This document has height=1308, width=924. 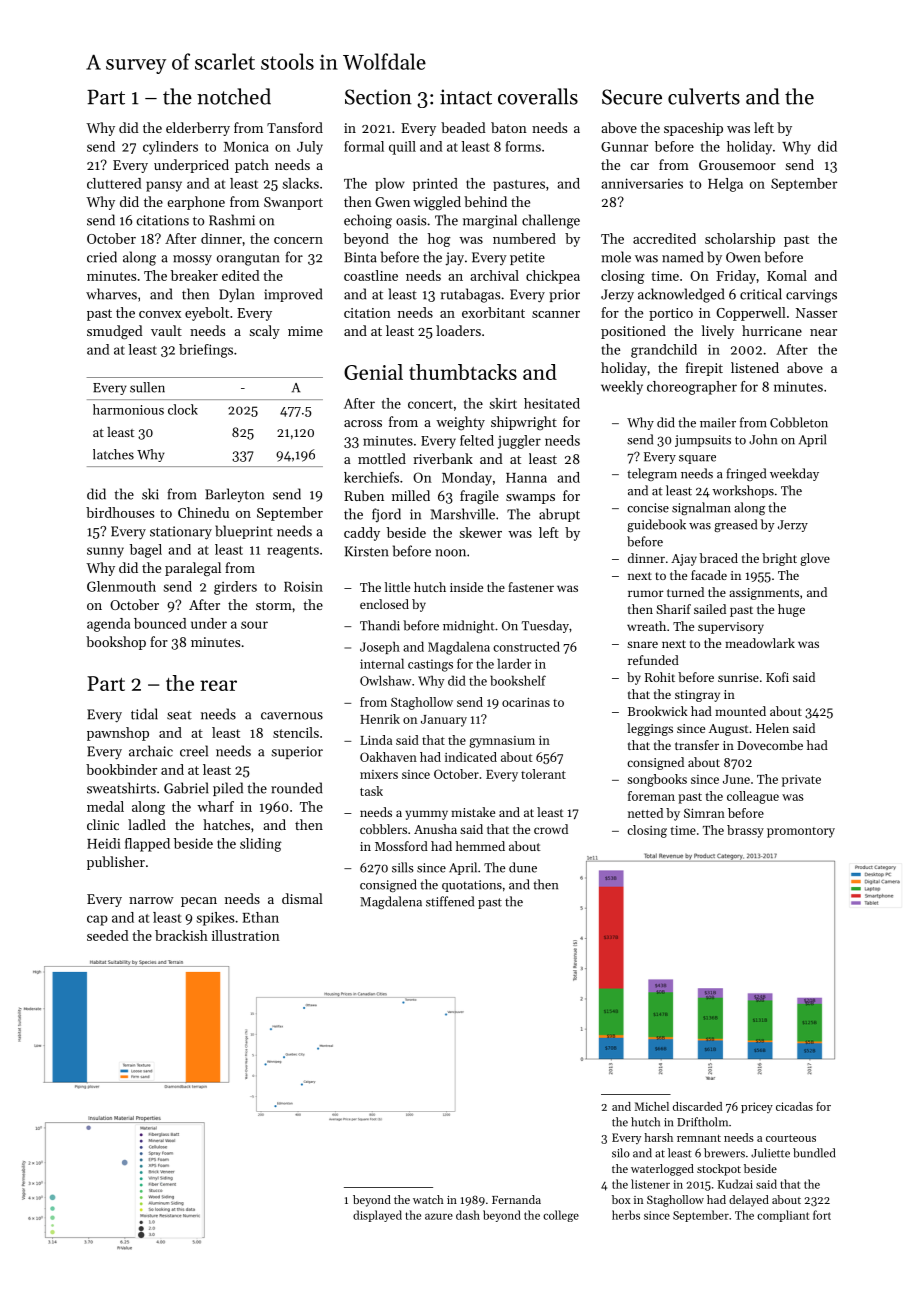 I want to click on cylinders, so click(x=170, y=148).
